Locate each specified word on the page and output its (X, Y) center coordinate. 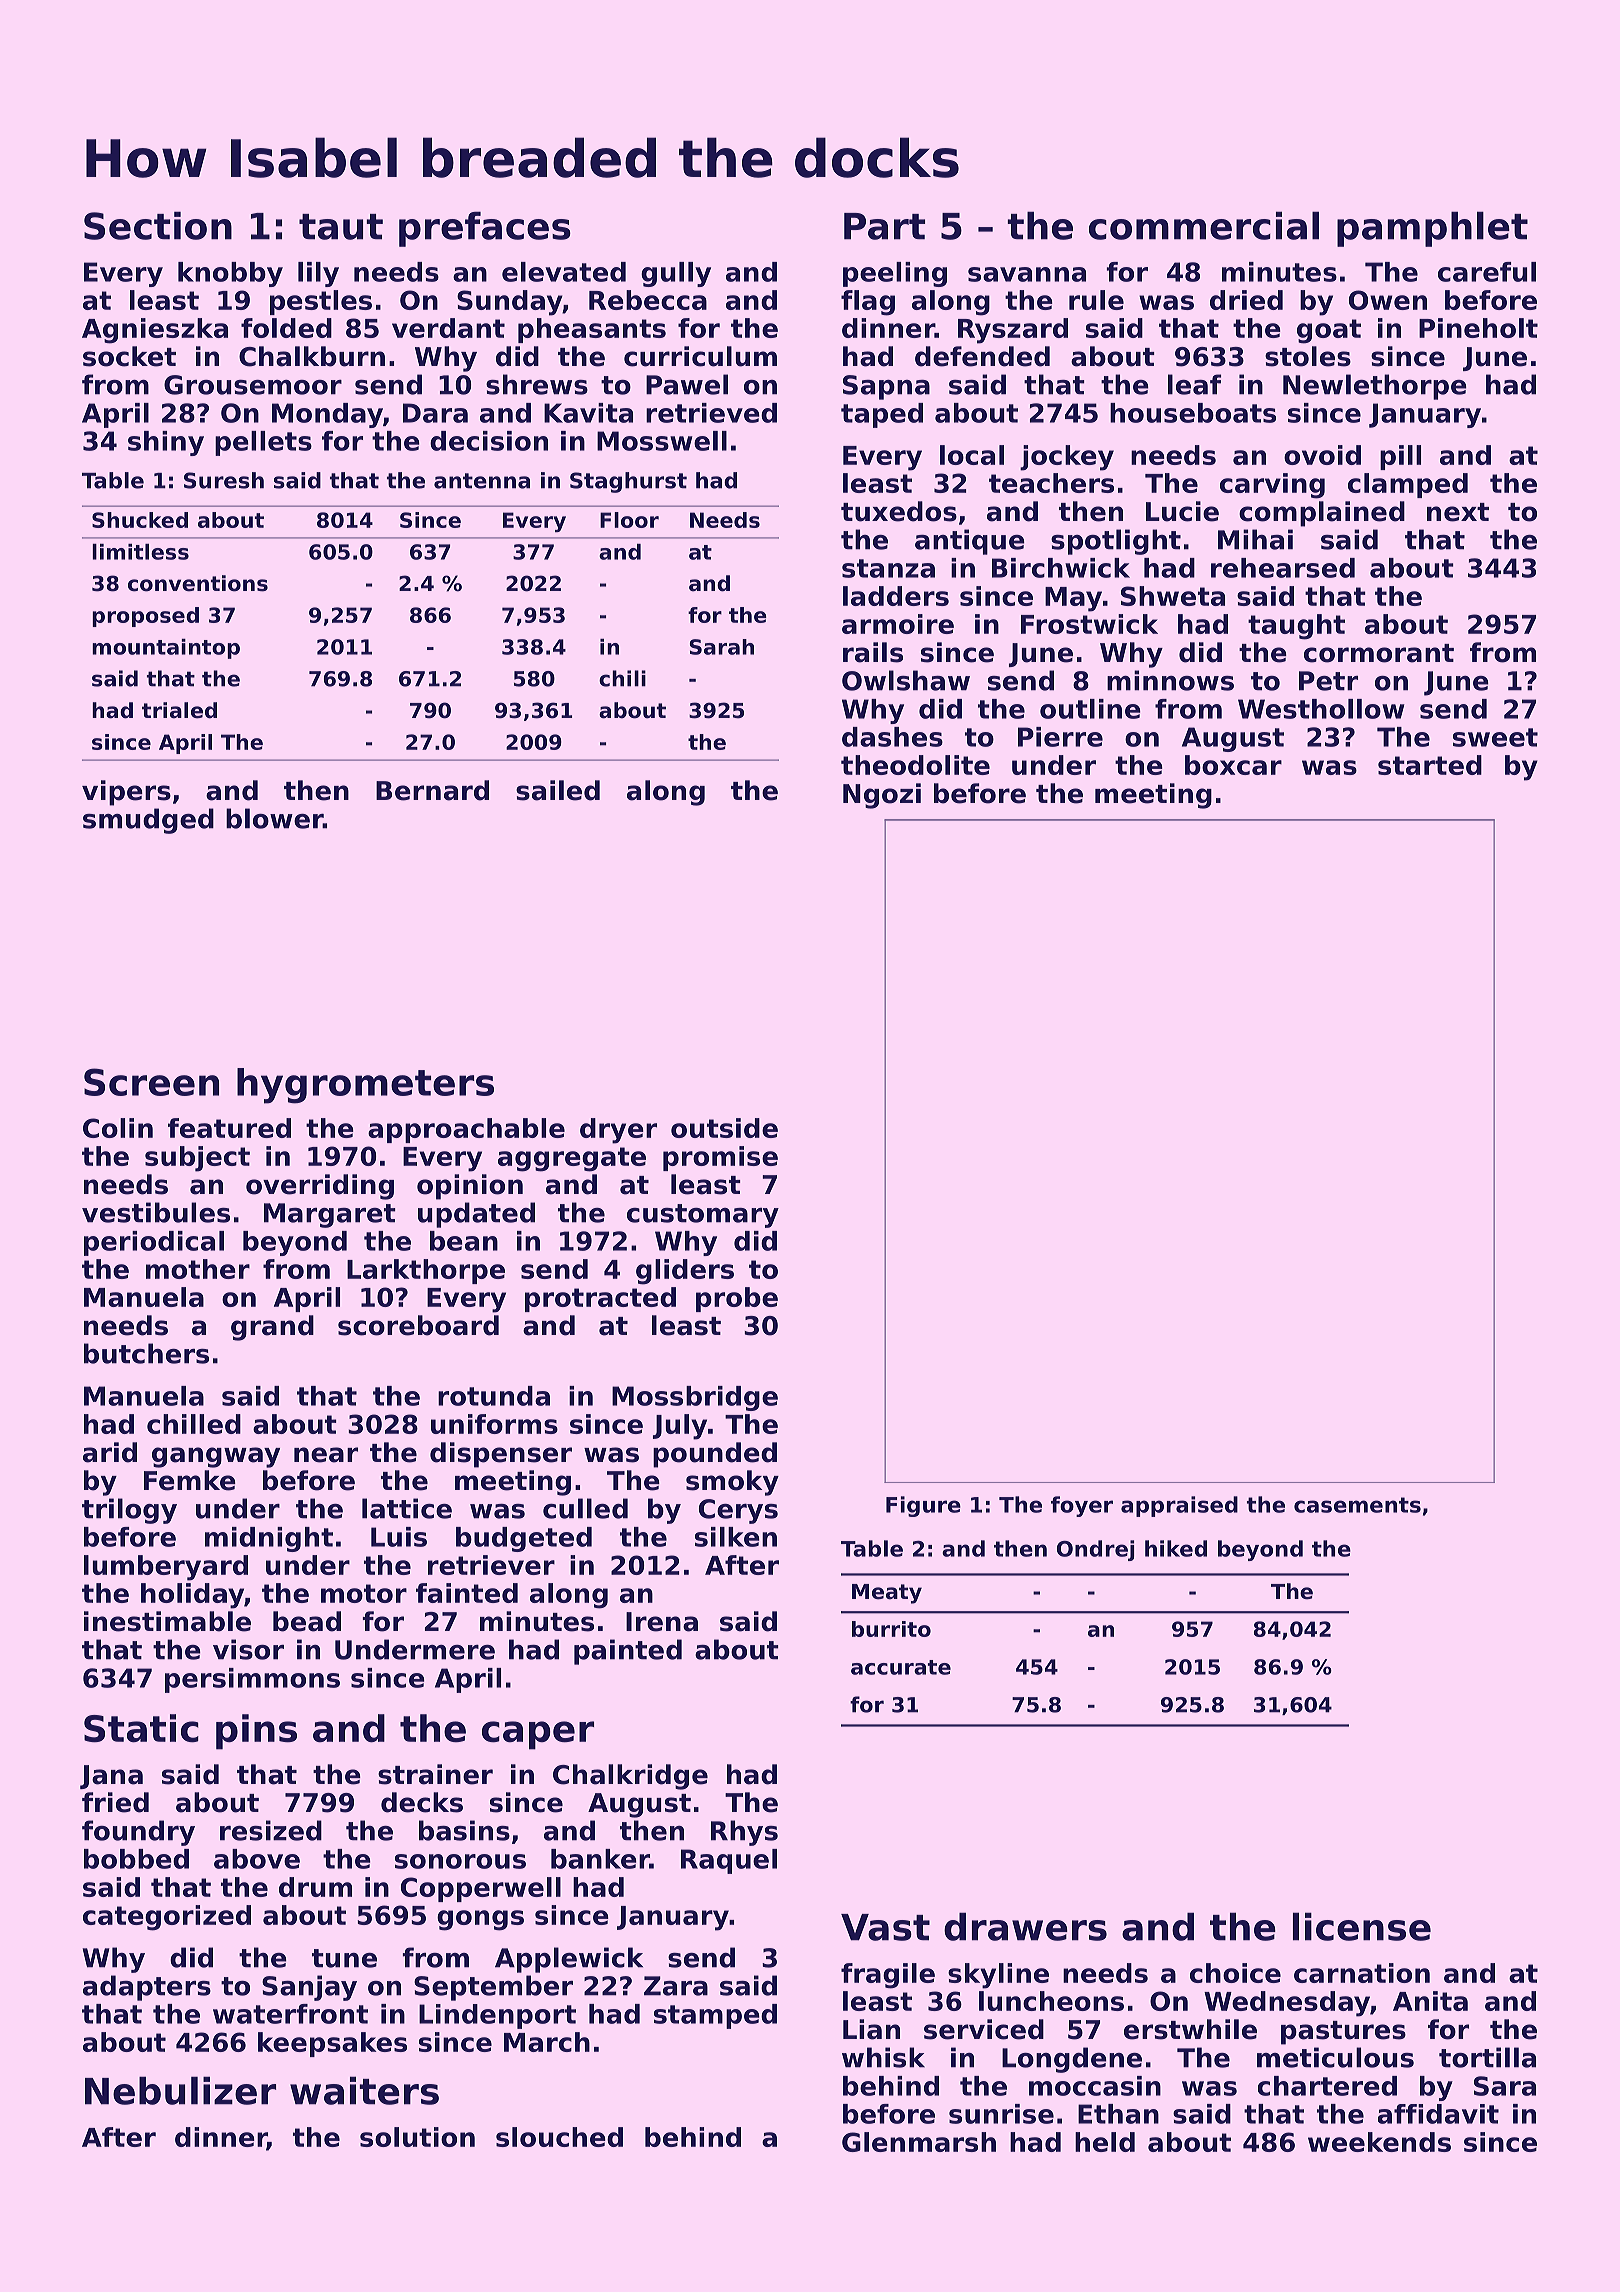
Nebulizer (180, 2091)
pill (1400, 457)
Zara (676, 1986)
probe (737, 1299)
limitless (140, 552)
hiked (1176, 1548)
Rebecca (648, 300)
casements (1357, 1505)
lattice (407, 1508)
